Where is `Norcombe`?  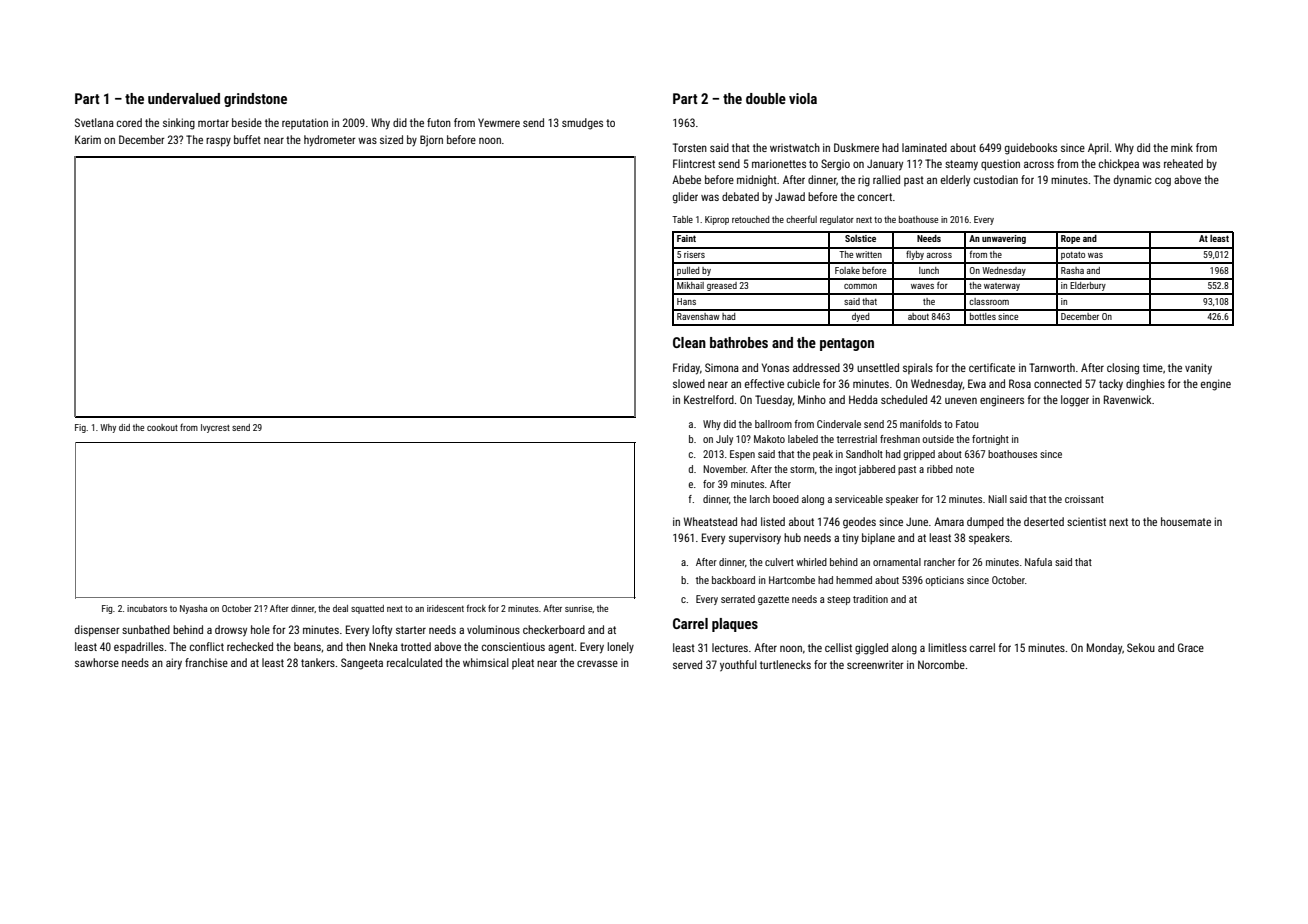
Norcombe is located at coordinates (941, 664).
